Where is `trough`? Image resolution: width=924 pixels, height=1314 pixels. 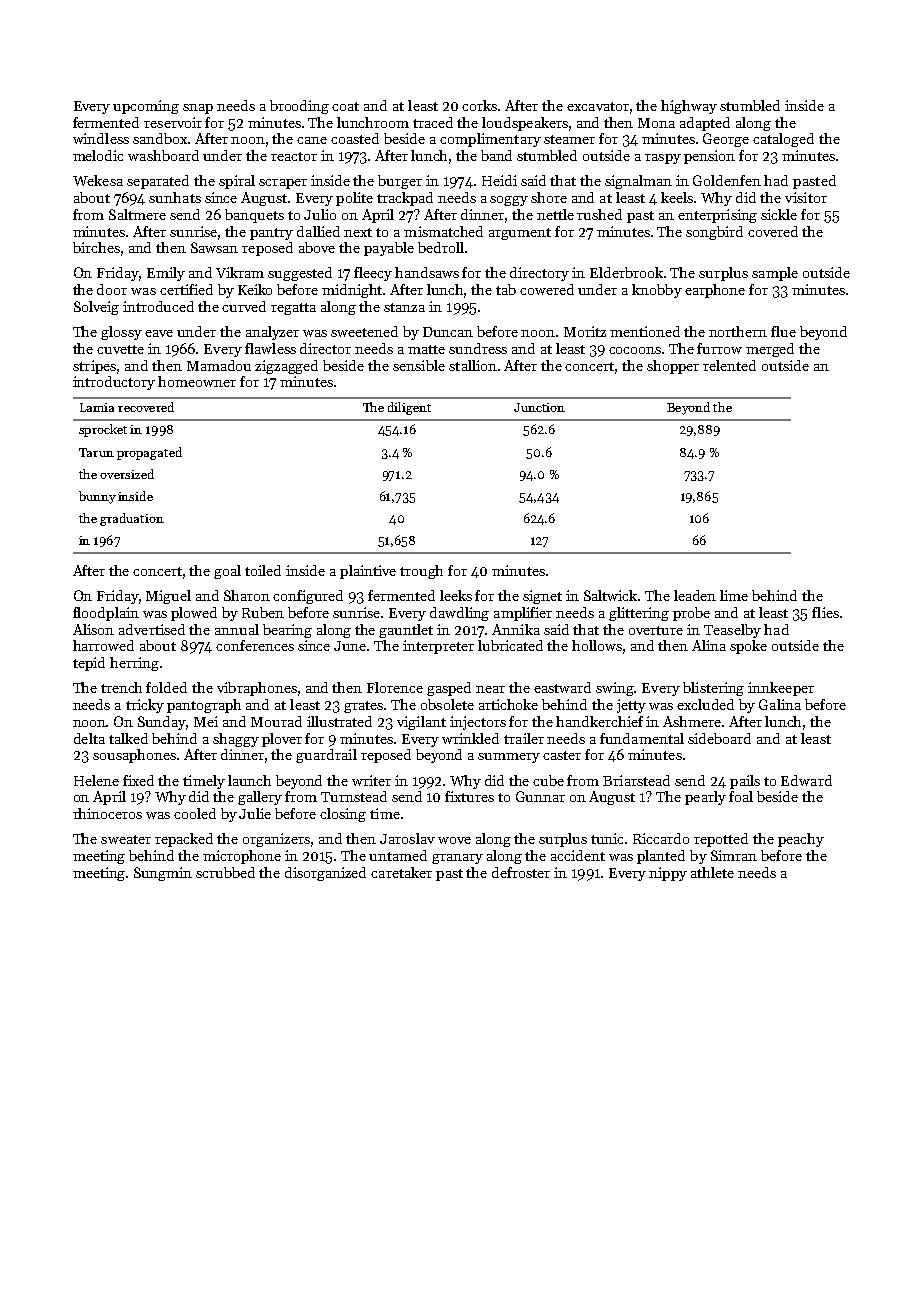
trough is located at coordinates (421, 572).
